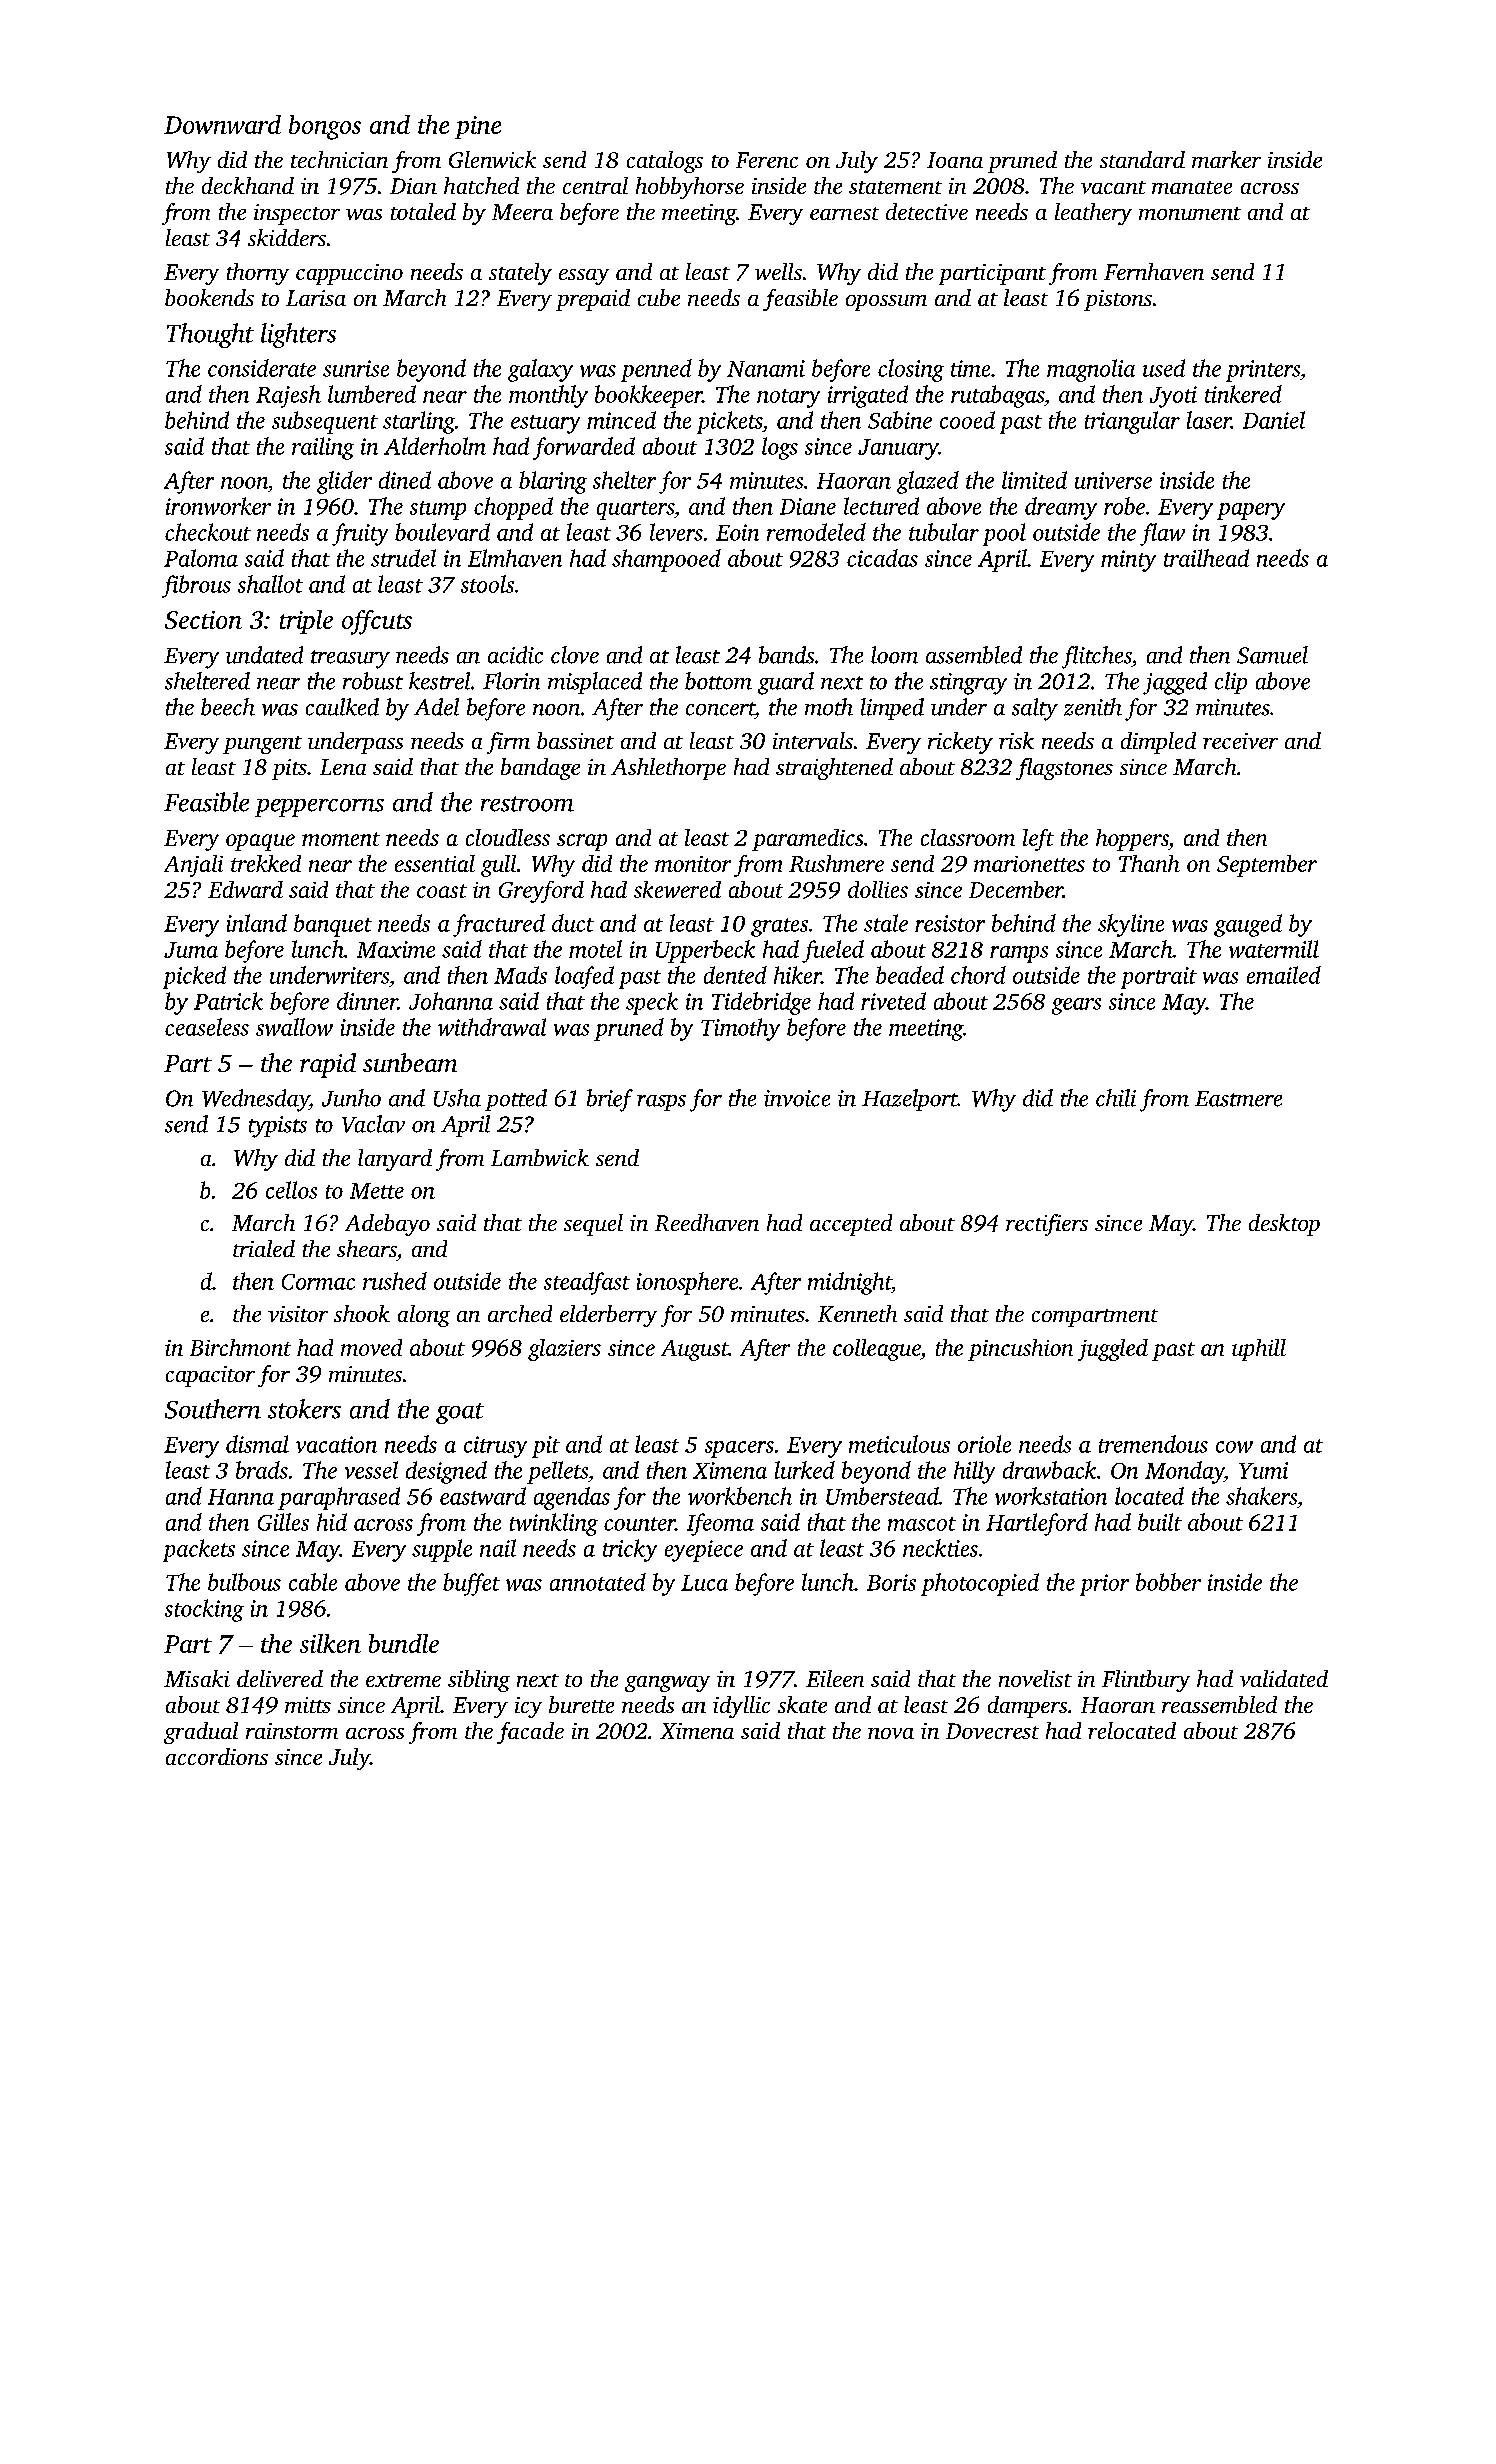 The width and height of the screenshot is (1496, 2464). Describe the element at coordinates (1159, 978) in the screenshot. I see `portrait` at that location.
